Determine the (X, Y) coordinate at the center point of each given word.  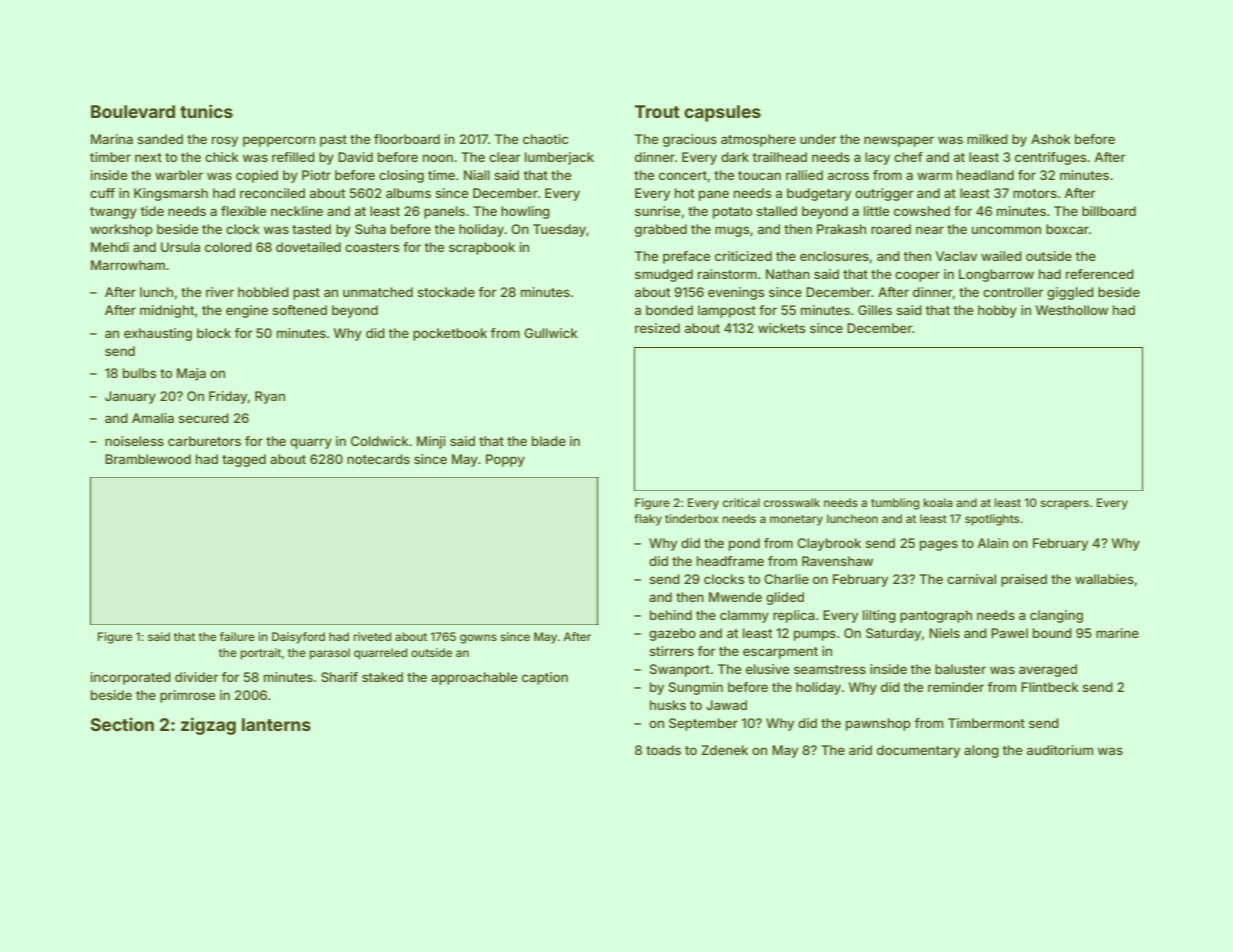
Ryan (270, 397)
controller (1013, 292)
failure (237, 636)
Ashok (1051, 139)
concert (683, 175)
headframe (730, 561)
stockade (446, 292)
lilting (879, 616)
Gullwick (551, 333)
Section (122, 724)
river (220, 292)
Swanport (680, 670)
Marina (112, 139)
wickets (781, 328)
